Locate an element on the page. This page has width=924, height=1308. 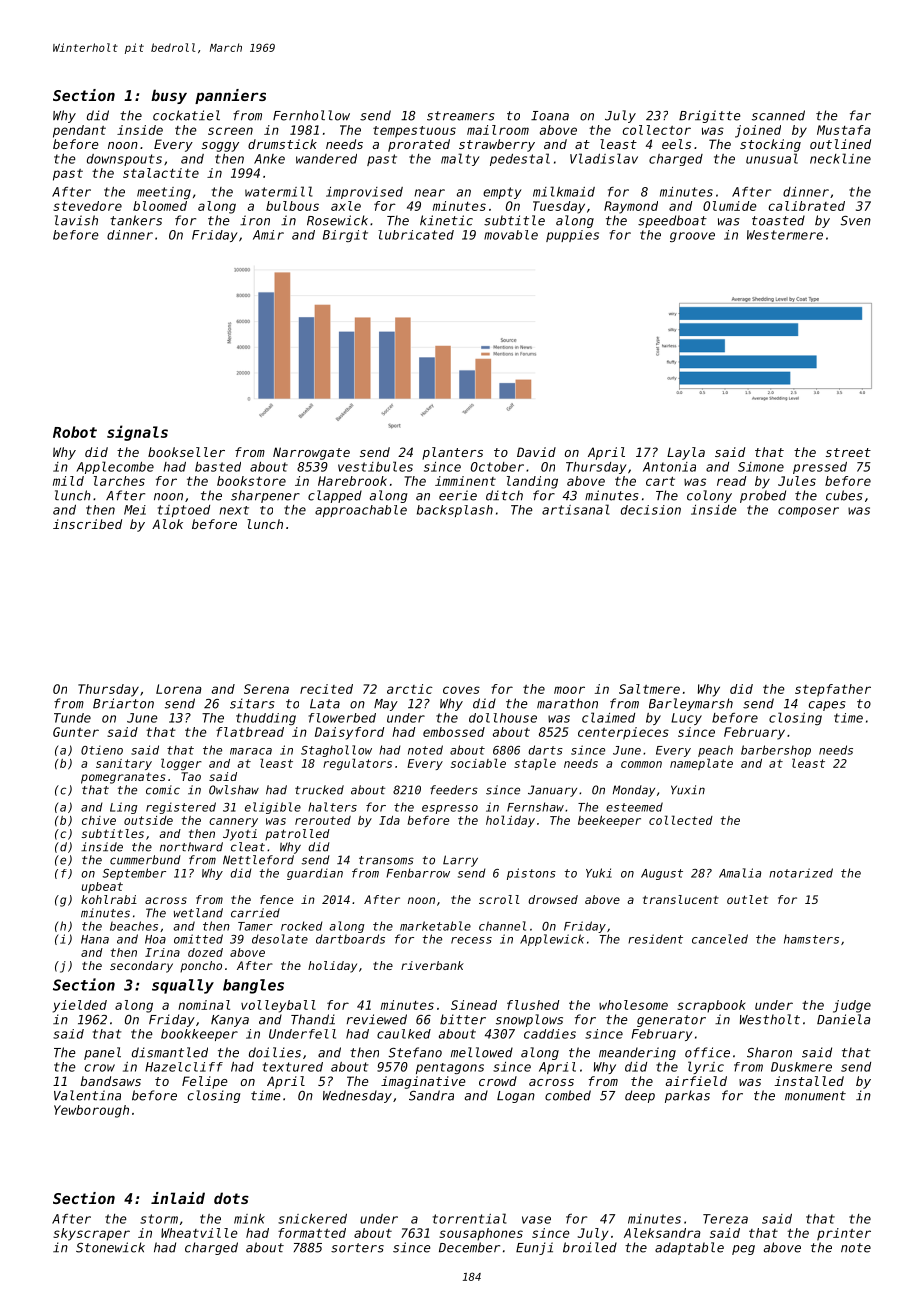
pendant is located at coordinates (79, 131).
